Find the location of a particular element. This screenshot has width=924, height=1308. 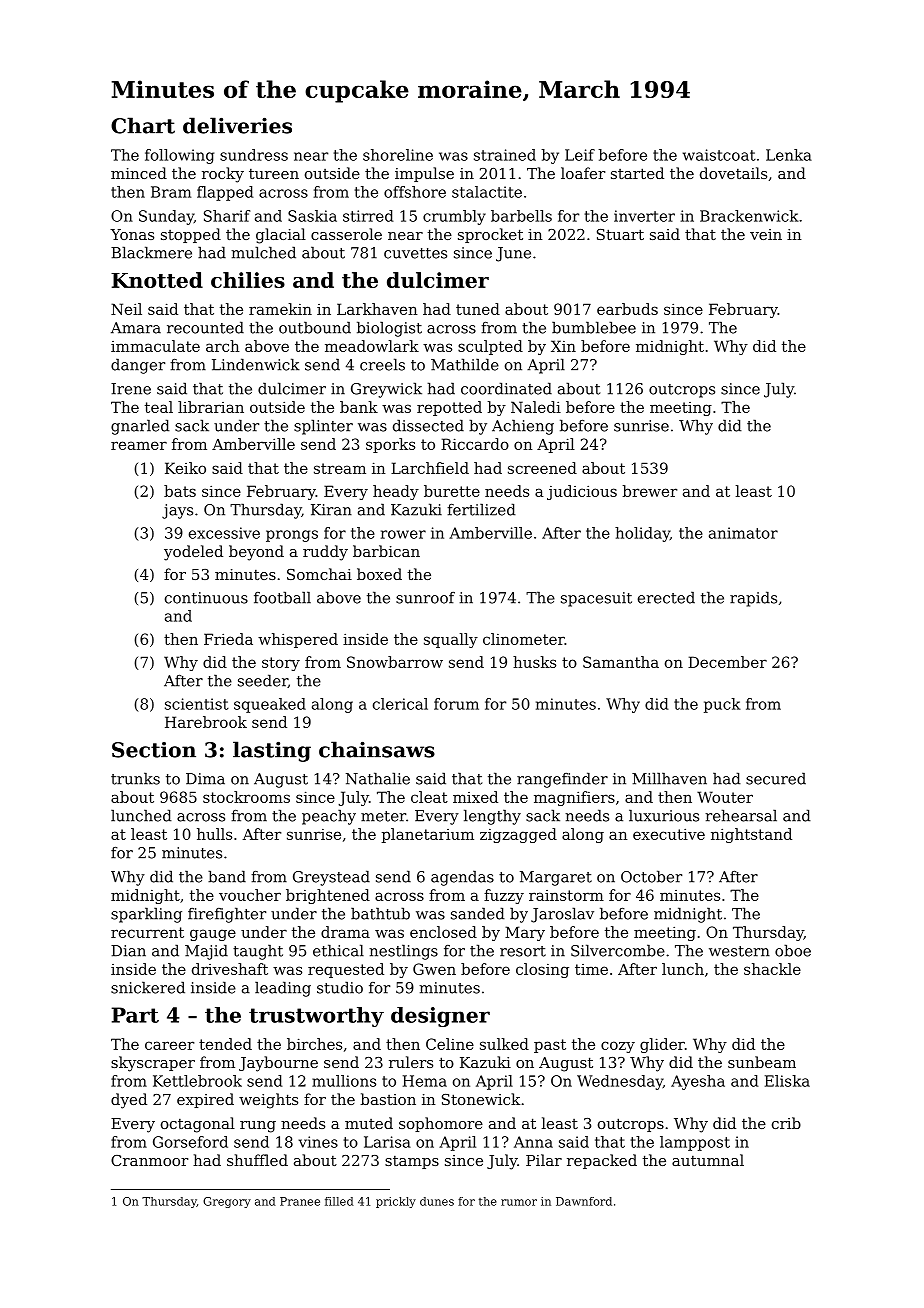

Leif is located at coordinates (580, 155).
